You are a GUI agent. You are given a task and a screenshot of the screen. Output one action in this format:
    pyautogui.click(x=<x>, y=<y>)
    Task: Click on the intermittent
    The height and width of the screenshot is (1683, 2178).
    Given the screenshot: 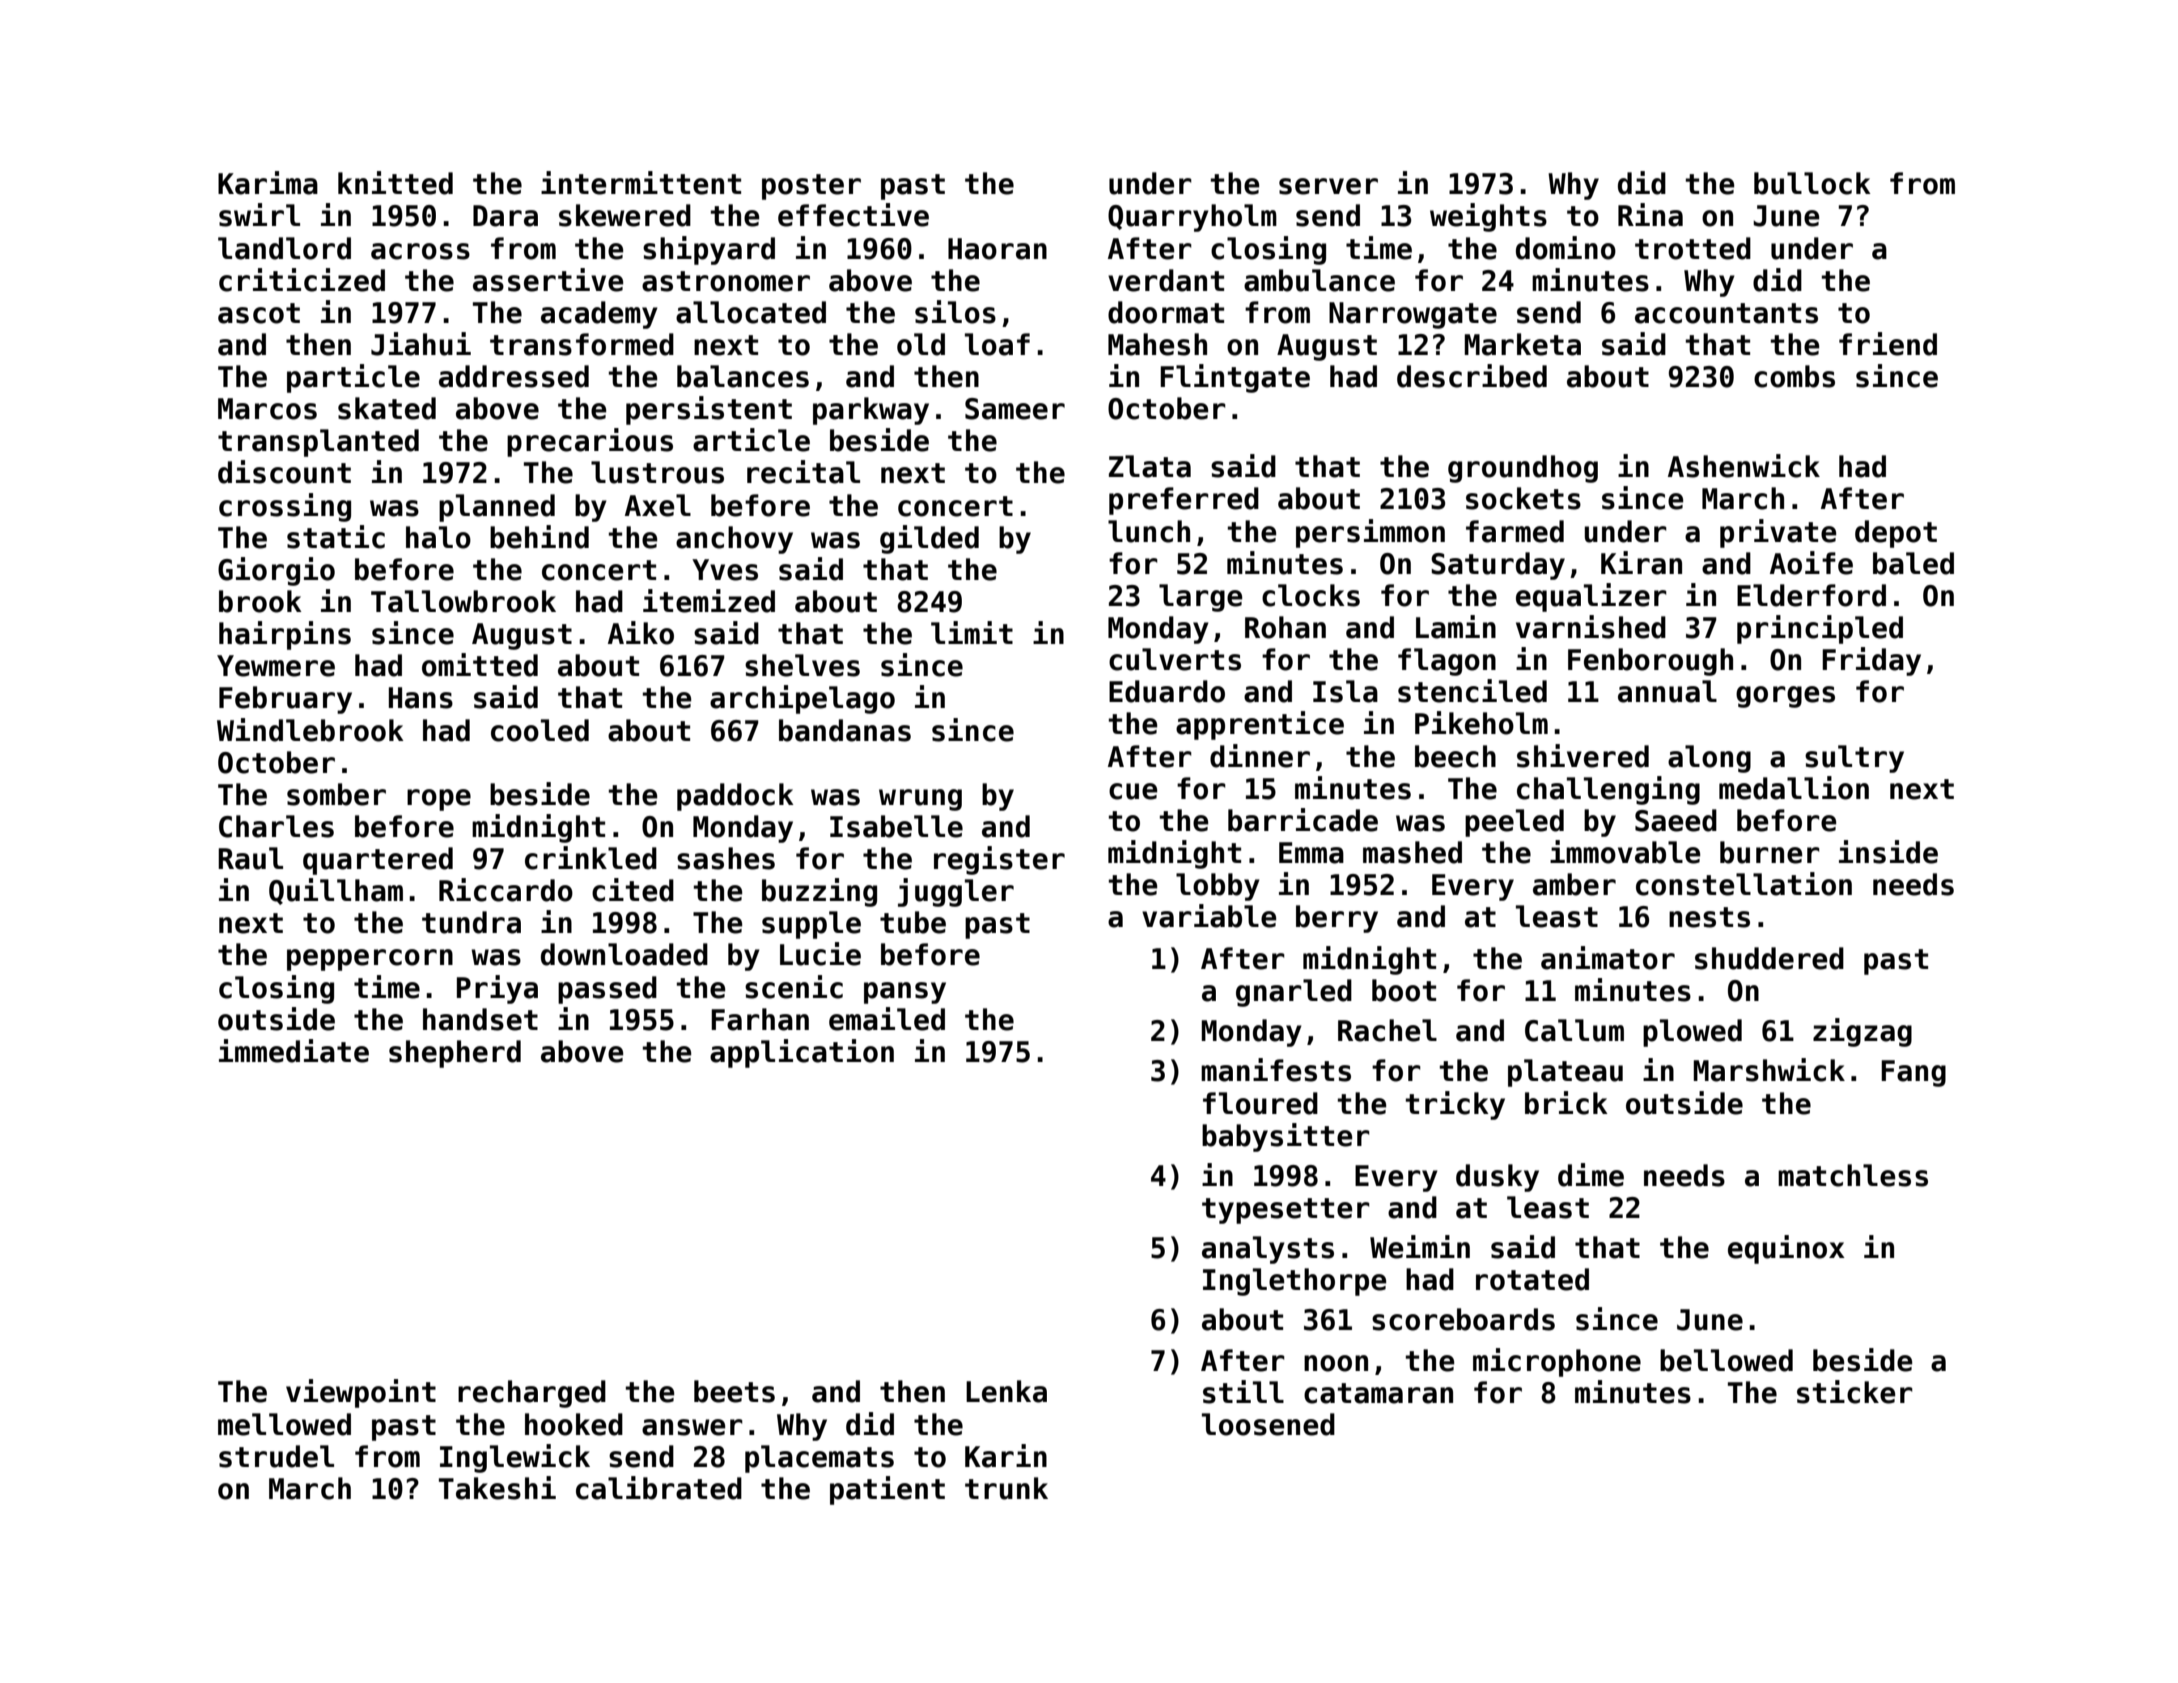 What is the action you would take?
    pyautogui.click(x=641, y=183)
